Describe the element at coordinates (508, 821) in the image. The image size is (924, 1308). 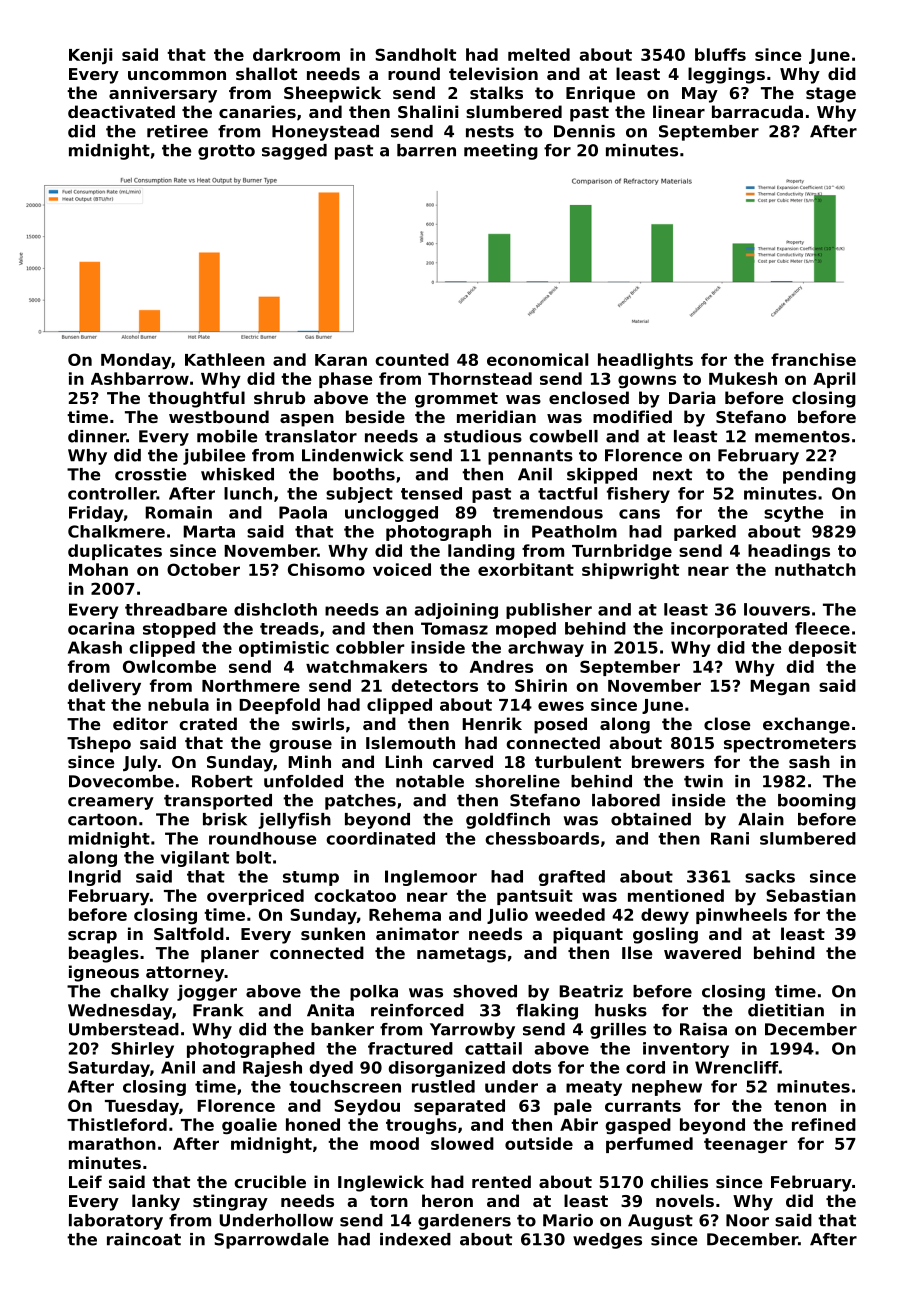
I see `goldfinch` at that location.
